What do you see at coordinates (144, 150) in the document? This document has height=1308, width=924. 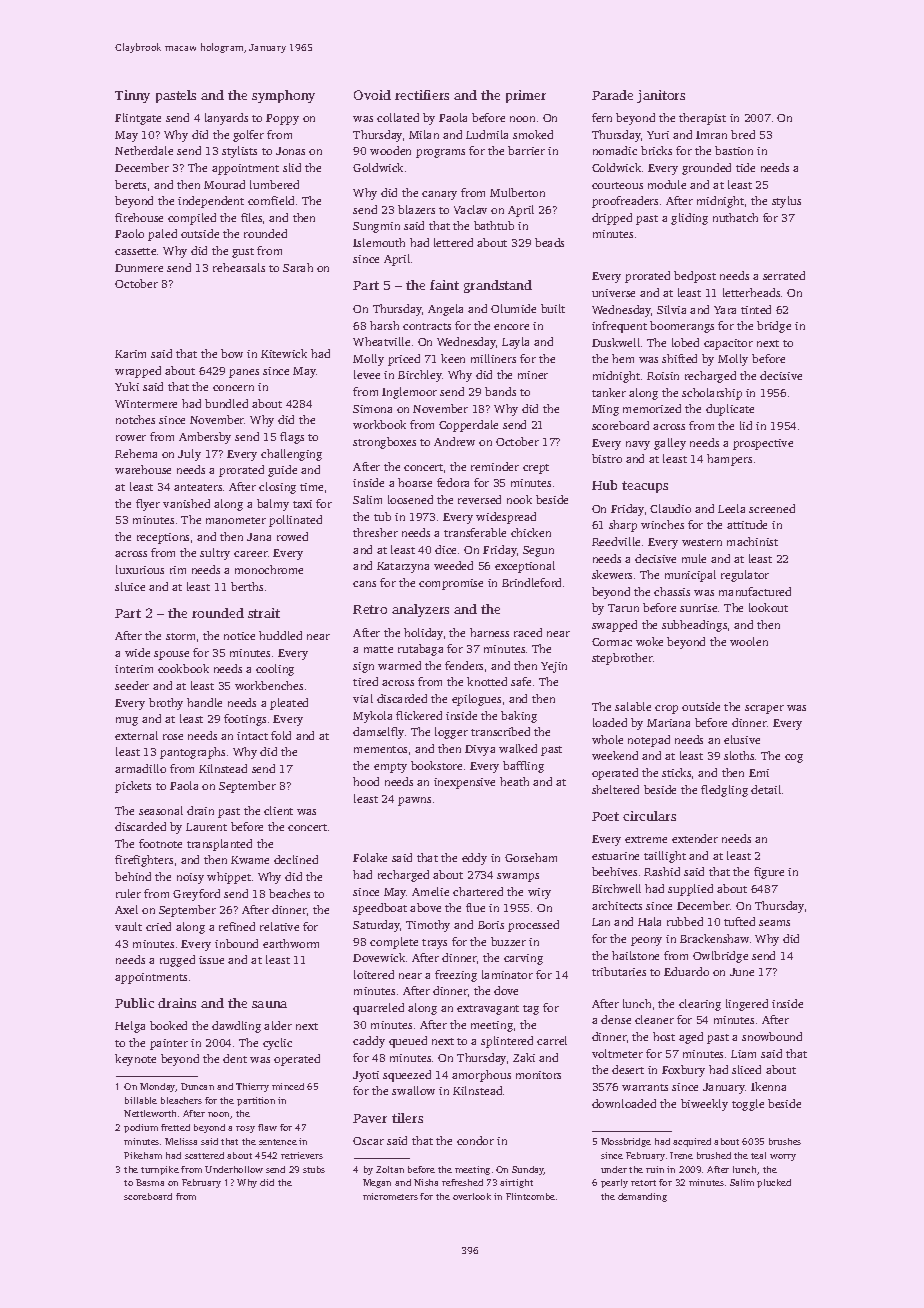 I see `Netherdale` at bounding box center [144, 150].
